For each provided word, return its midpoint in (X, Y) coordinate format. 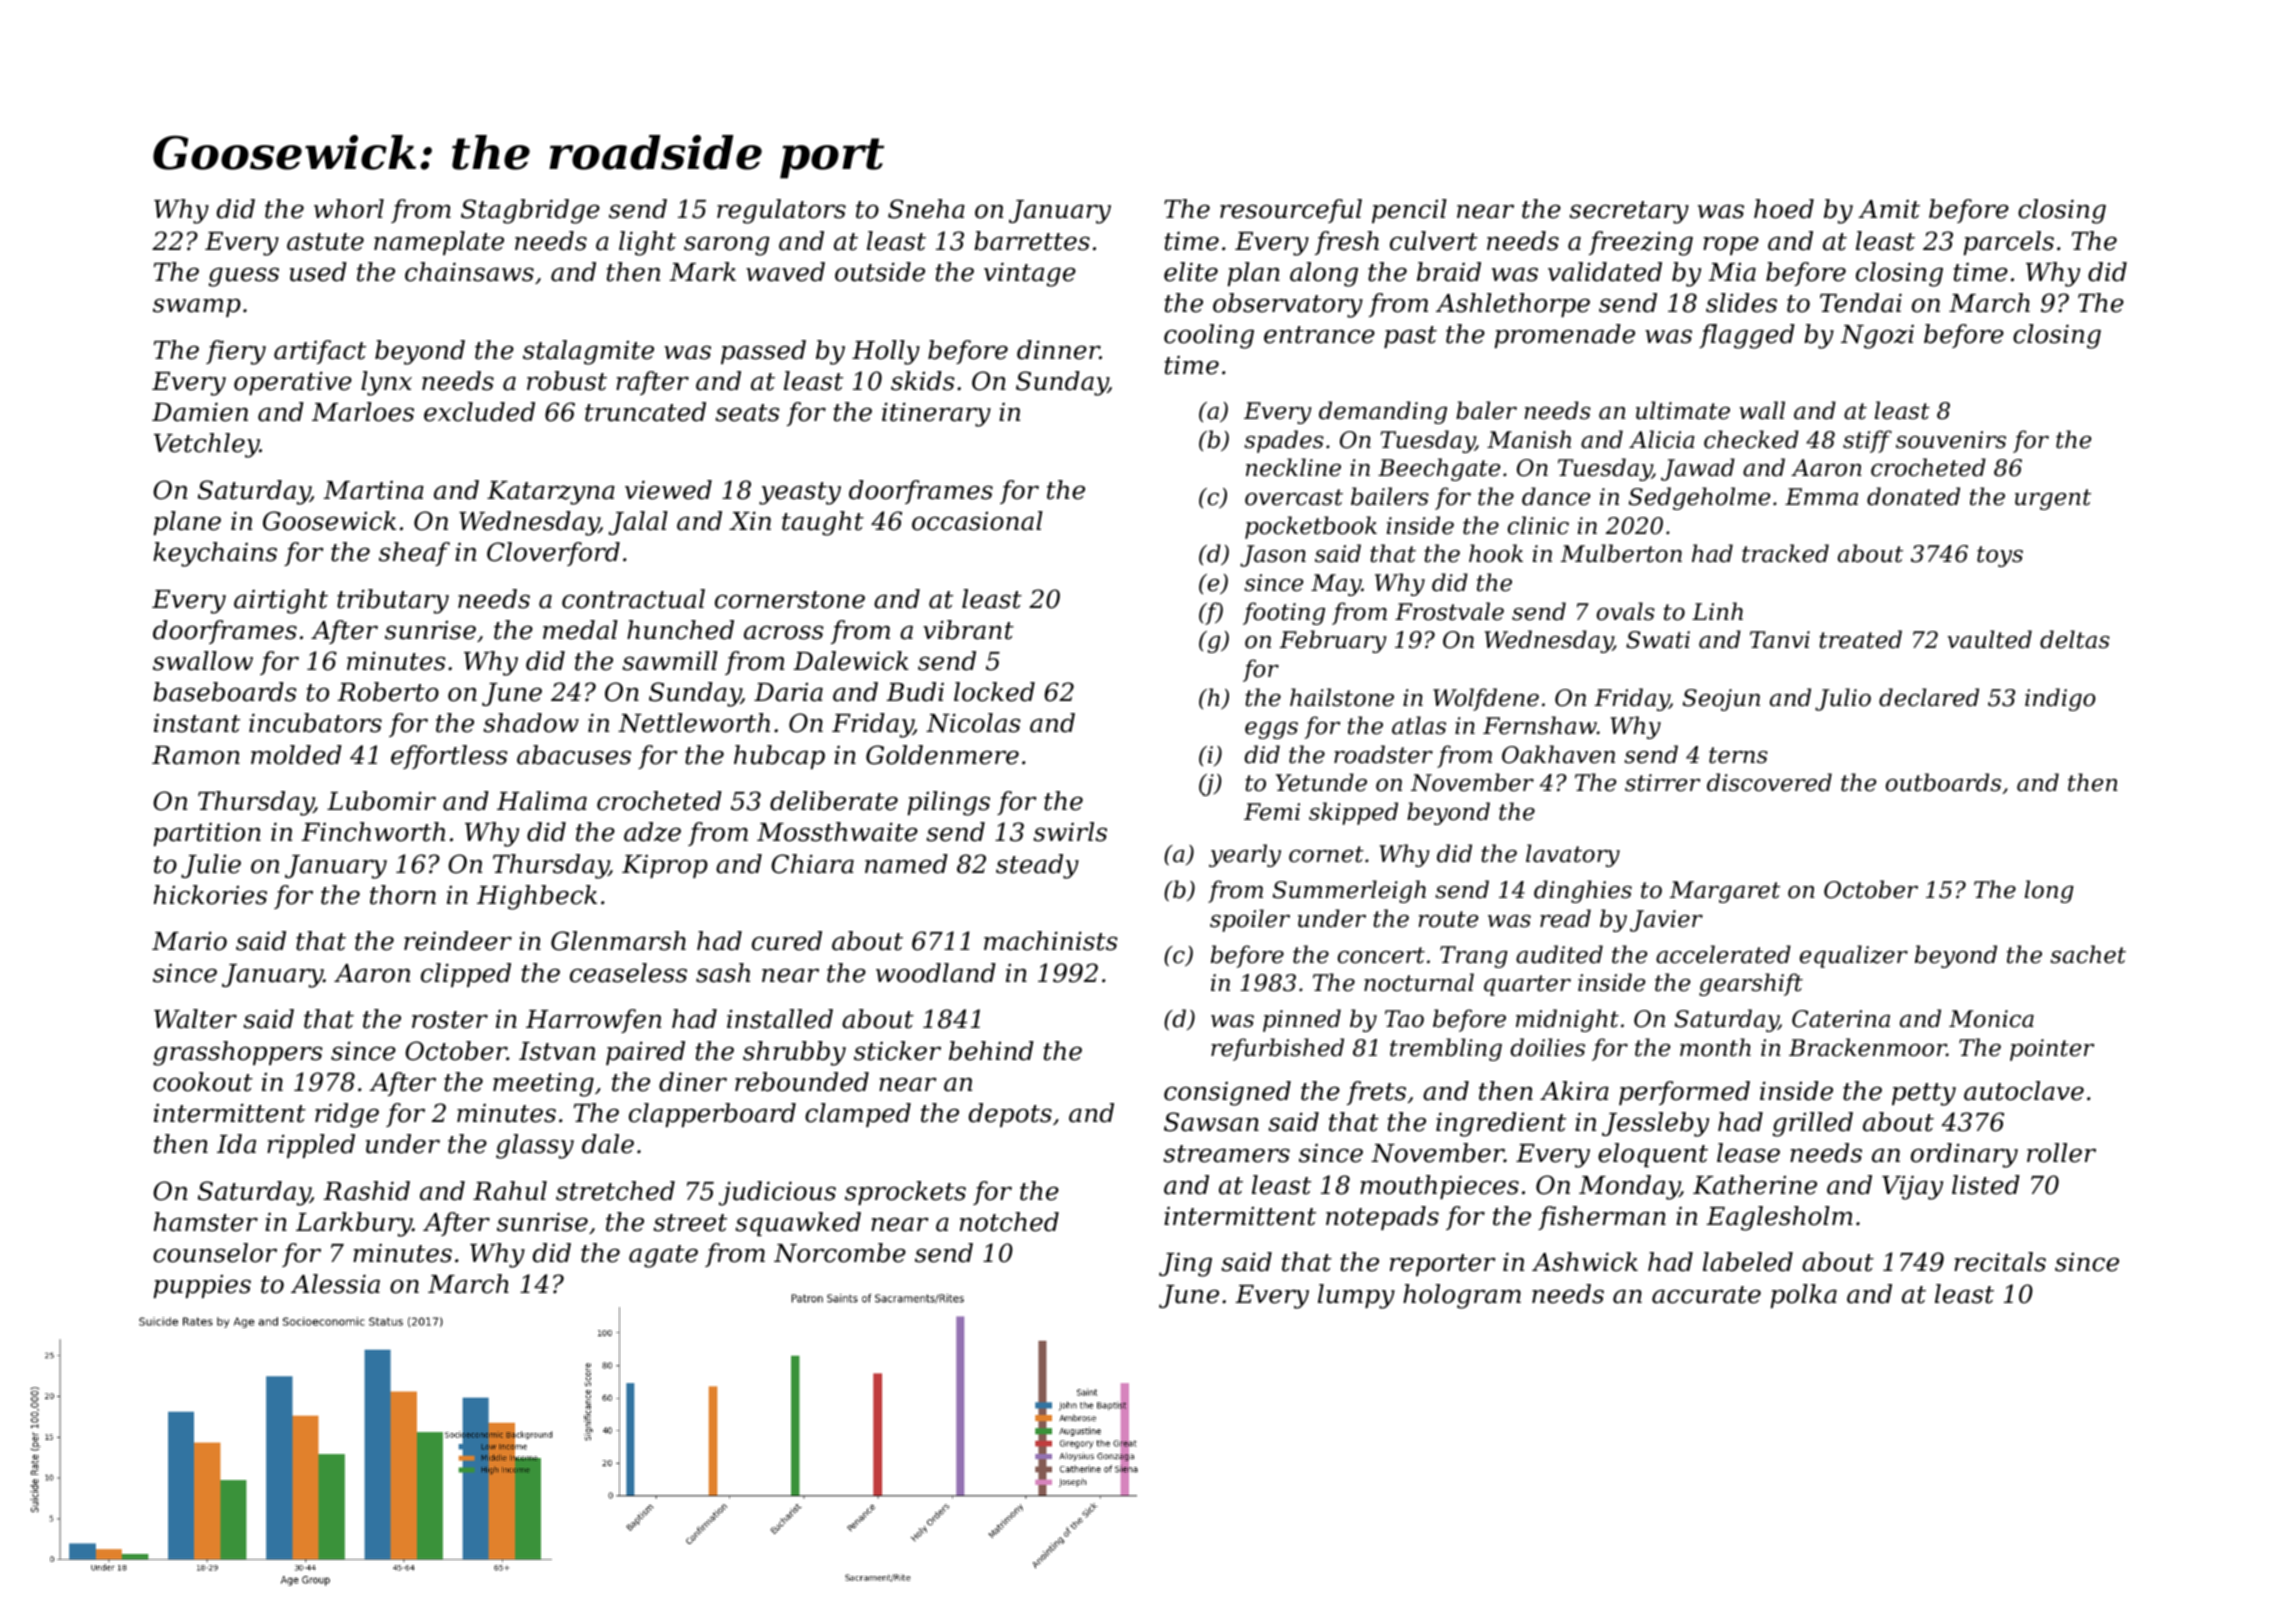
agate (663, 1256)
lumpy (1356, 1296)
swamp (197, 307)
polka (1803, 1296)
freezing (1641, 243)
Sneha (926, 209)
